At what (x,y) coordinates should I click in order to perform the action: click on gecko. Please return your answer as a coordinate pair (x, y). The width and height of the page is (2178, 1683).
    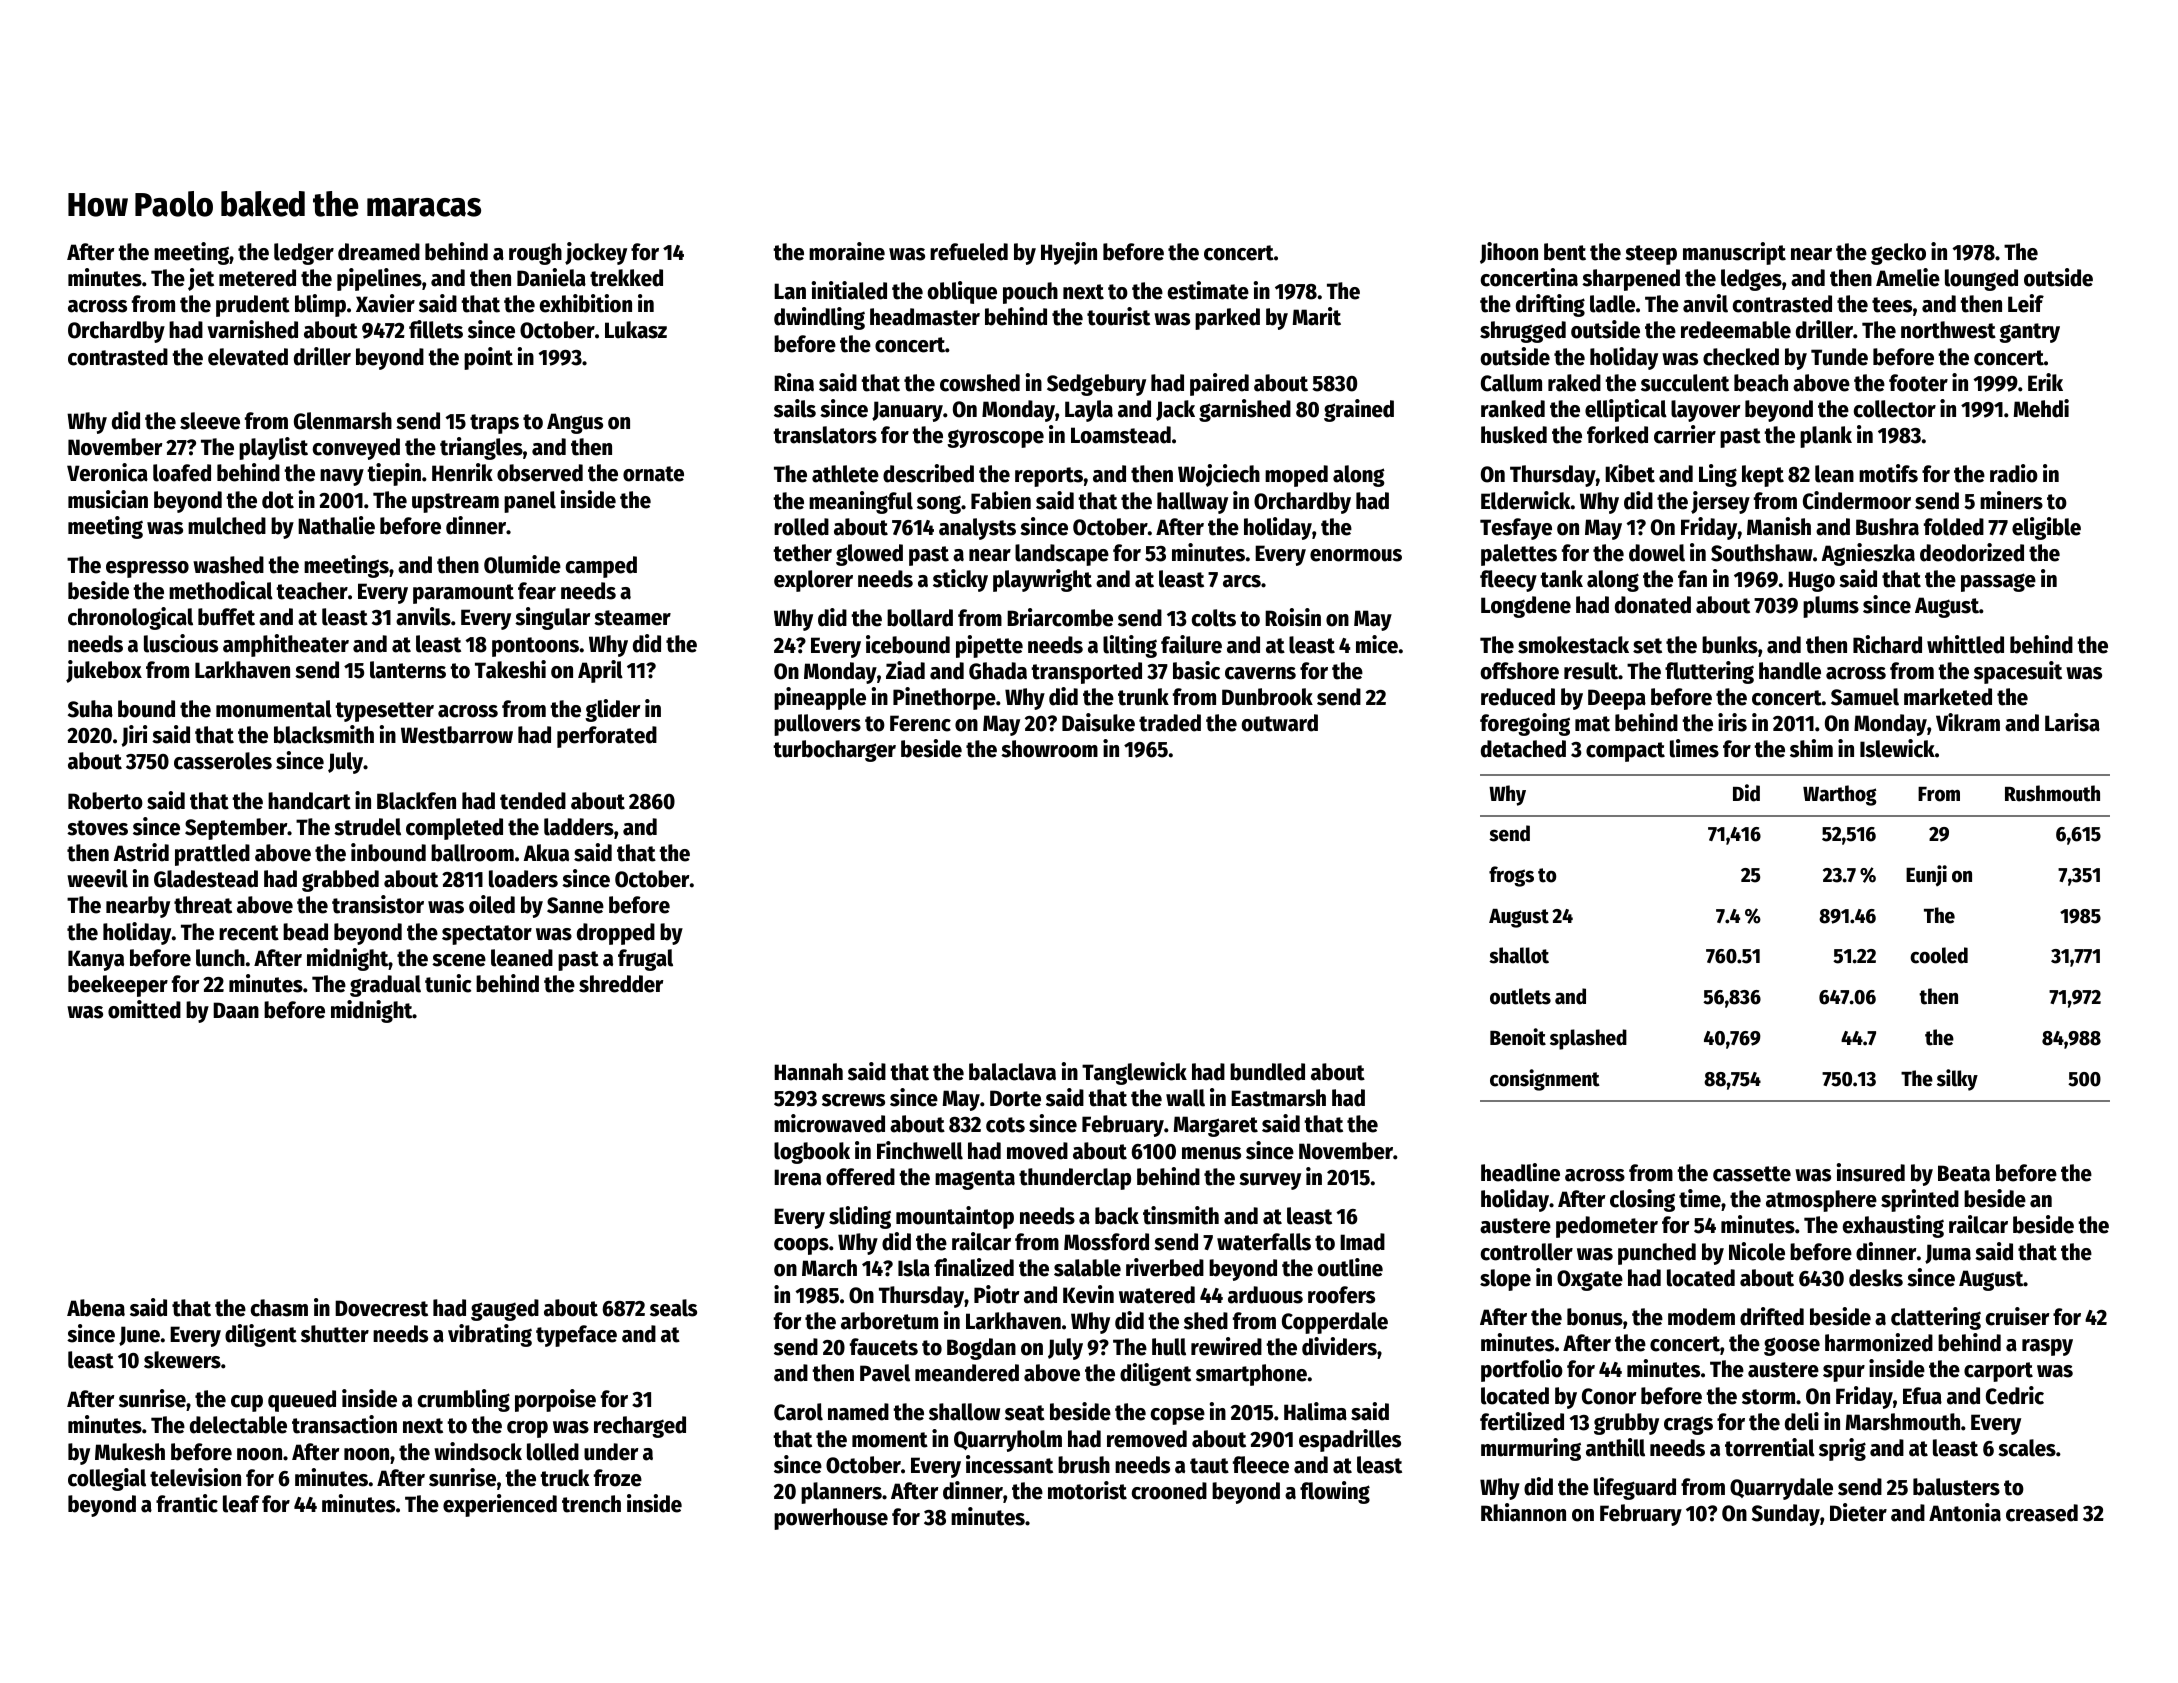
    Looking at the image, I should click on (1898, 254).
